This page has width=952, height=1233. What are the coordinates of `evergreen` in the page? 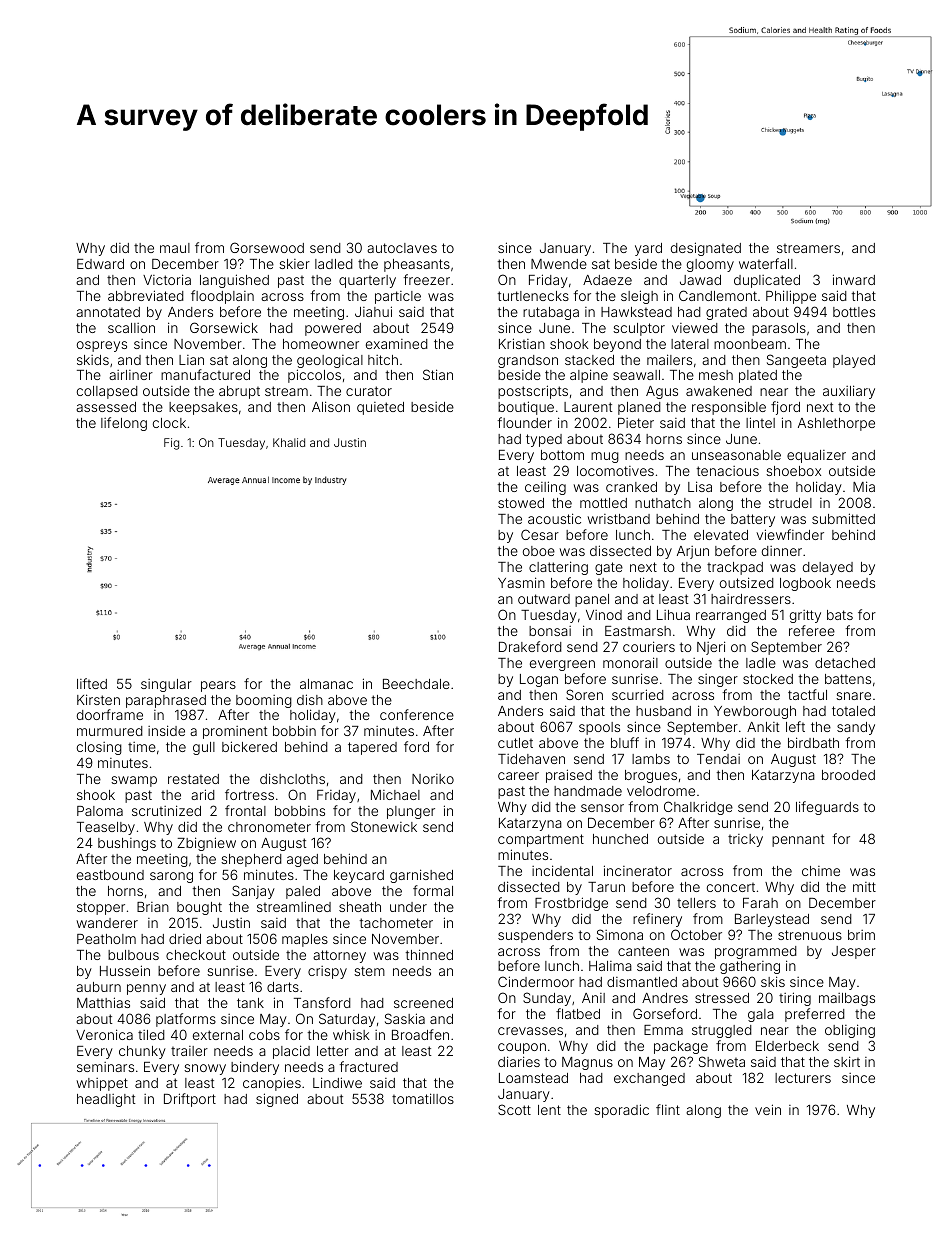 It's located at (562, 665).
